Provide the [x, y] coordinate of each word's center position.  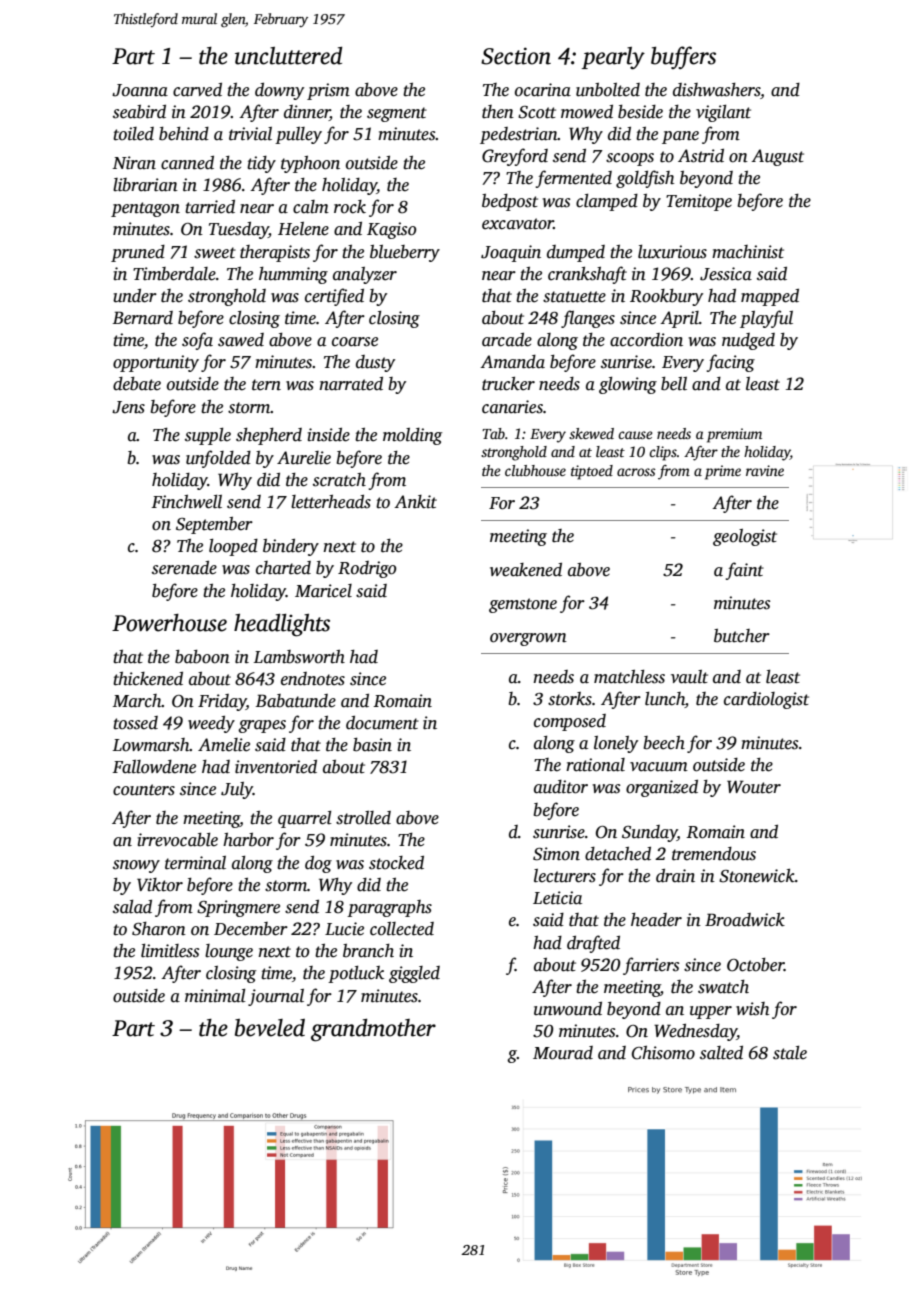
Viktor [160, 885]
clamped [607, 202]
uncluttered [288, 56]
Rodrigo [367, 569]
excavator [518, 224]
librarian [145, 185]
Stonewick [757, 876]
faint [745, 571]
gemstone [523, 605]
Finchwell [186, 502]
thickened [148, 679]
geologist [745, 537]
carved [197, 90]
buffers [683, 57]
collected [402, 929]
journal [276, 997]
